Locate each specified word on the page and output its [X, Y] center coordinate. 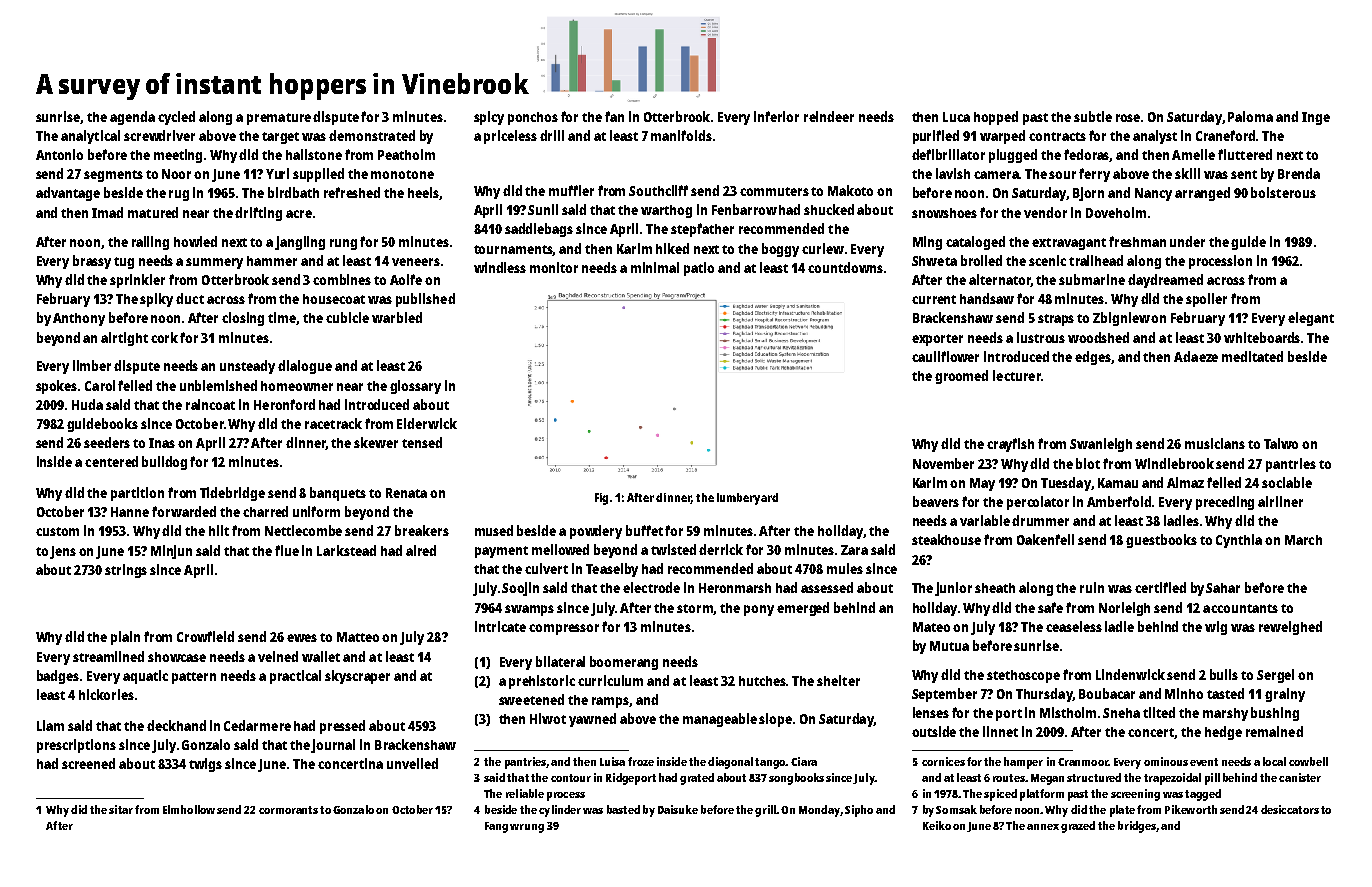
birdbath [293, 192]
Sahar [1223, 588]
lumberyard [747, 499]
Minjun [171, 552]
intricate [500, 626]
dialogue [305, 367]
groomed [961, 377]
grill [765, 811]
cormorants [288, 810]
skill [1187, 173]
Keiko [937, 825]
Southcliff [658, 190]
